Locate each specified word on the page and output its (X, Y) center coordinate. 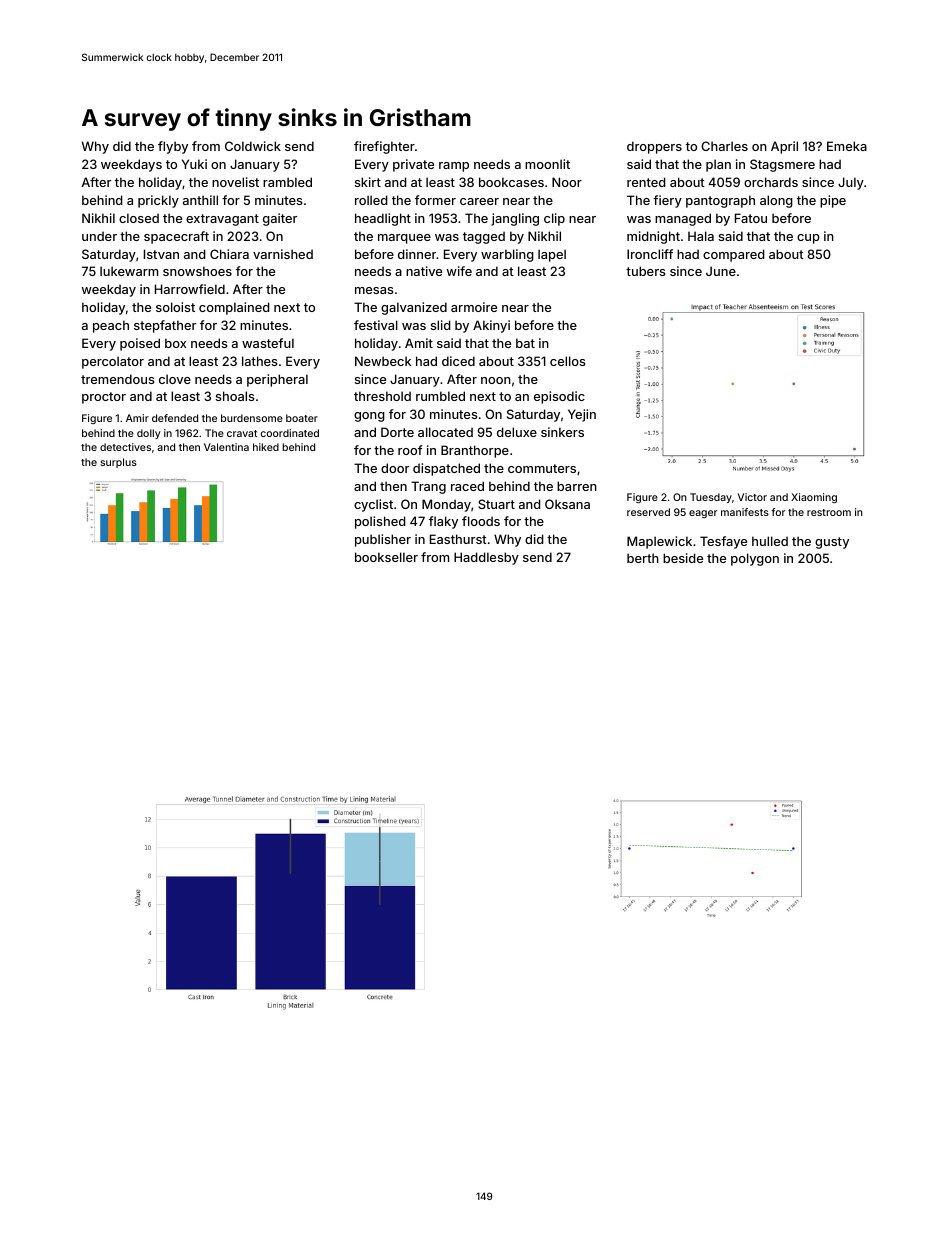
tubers (645, 271)
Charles (724, 146)
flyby (173, 147)
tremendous (117, 379)
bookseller (386, 557)
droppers (654, 147)
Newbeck (383, 361)
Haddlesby (486, 558)
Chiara (229, 254)
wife (459, 271)
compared (734, 255)
